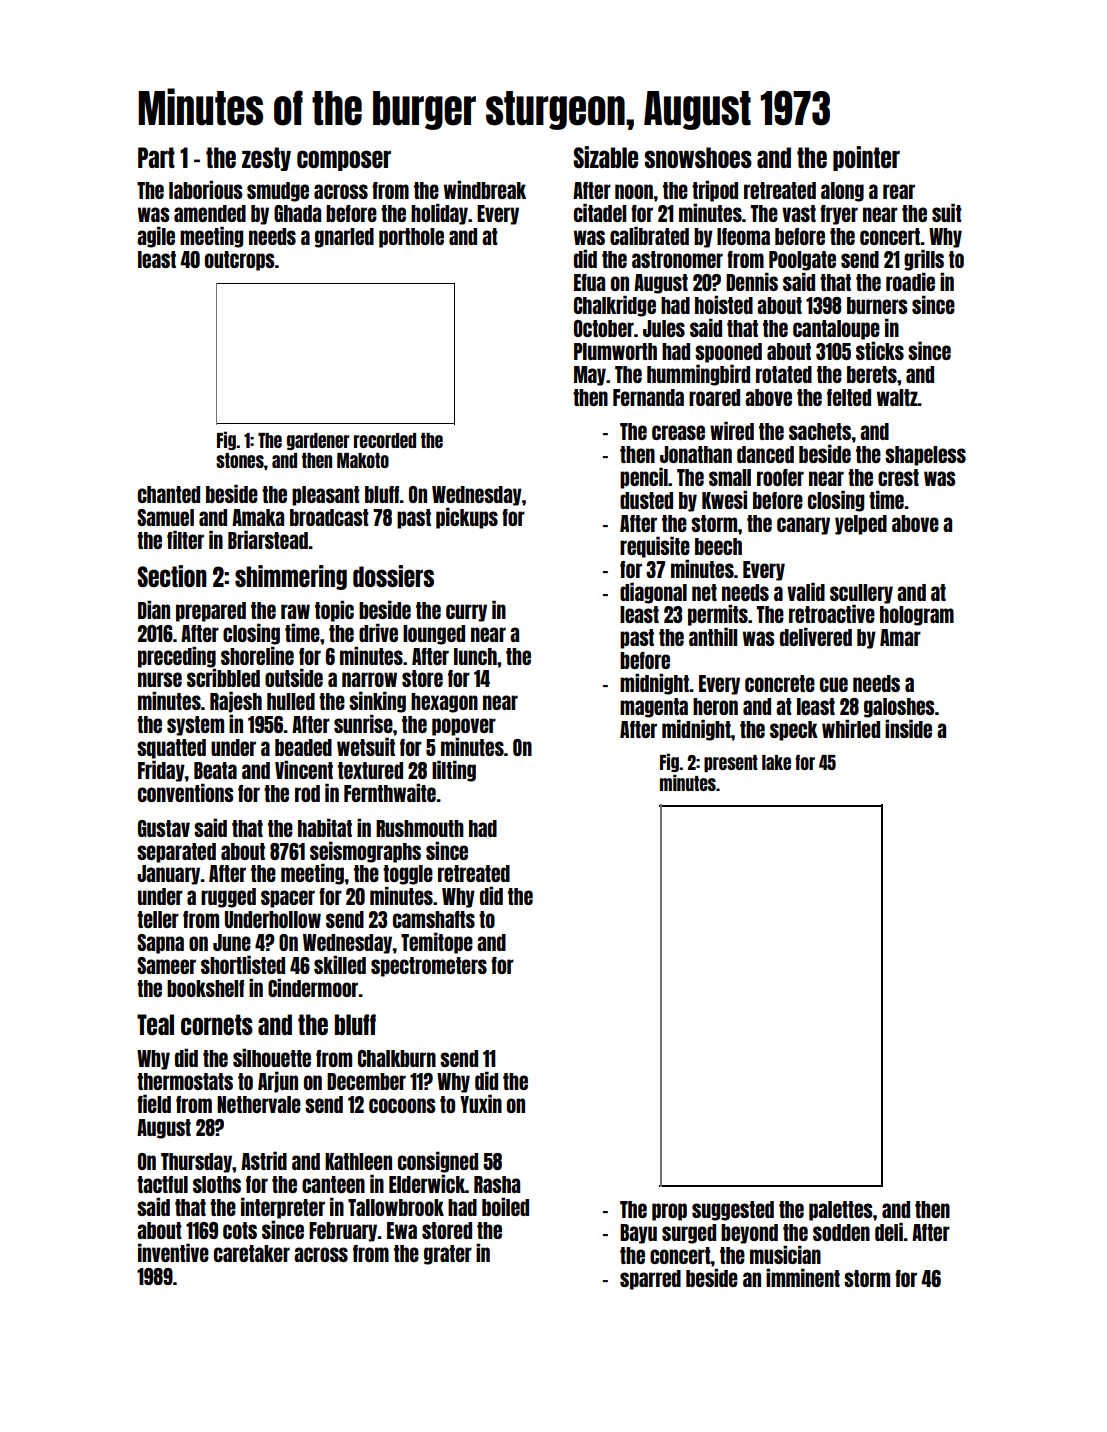  I want to click on pointer, so click(866, 158).
